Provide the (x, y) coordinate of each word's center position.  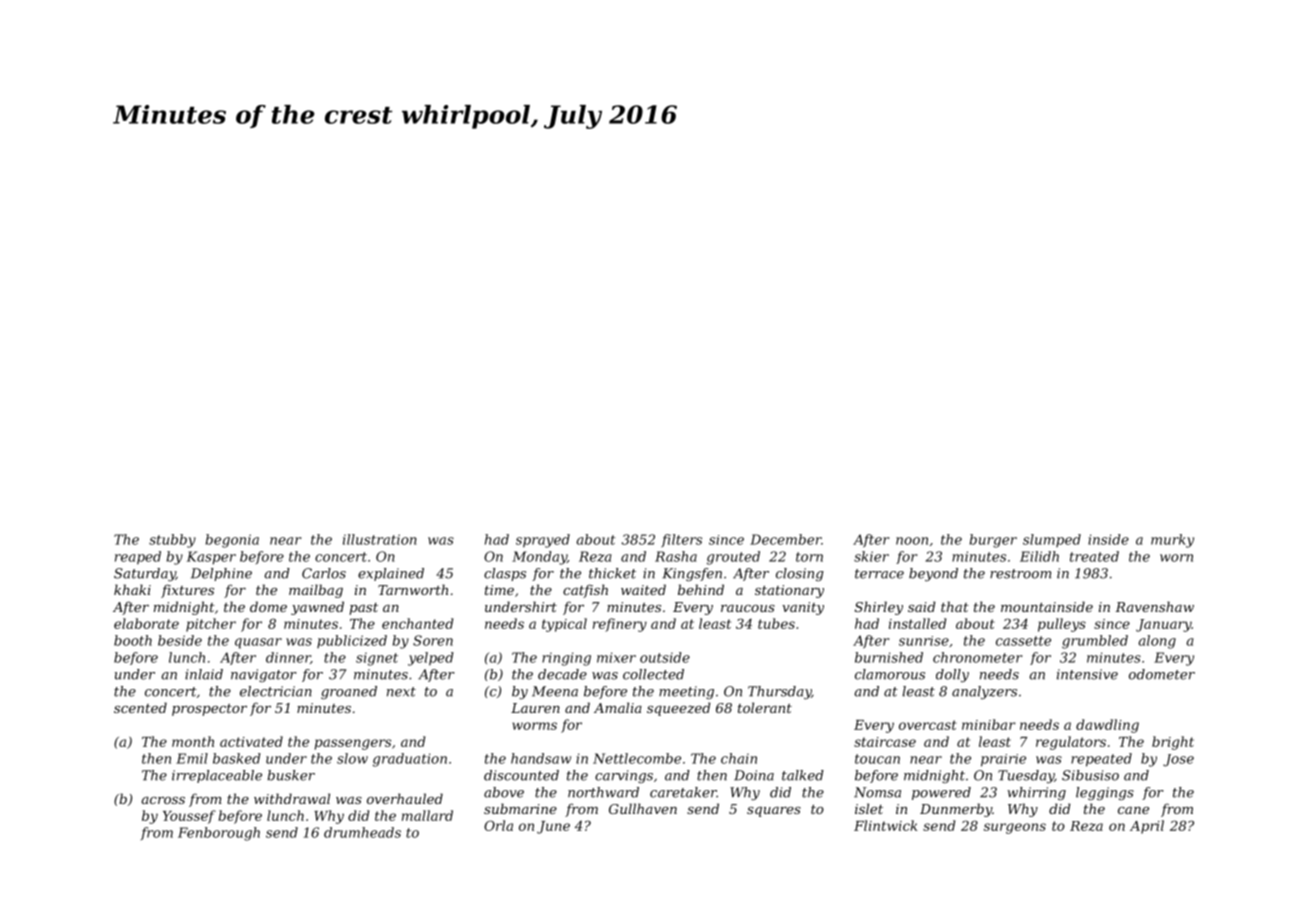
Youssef (189, 817)
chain (739, 758)
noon (912, 541)
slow (352, 758)
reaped (138, 558)
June (553, 827)
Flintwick (886, 825)
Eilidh (1039, 556)
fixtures (187, 591)
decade (562, 674)
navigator (264, 675)
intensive (1087, 674)
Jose (1178, 760)
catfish (585, 591)
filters (681, 540)
